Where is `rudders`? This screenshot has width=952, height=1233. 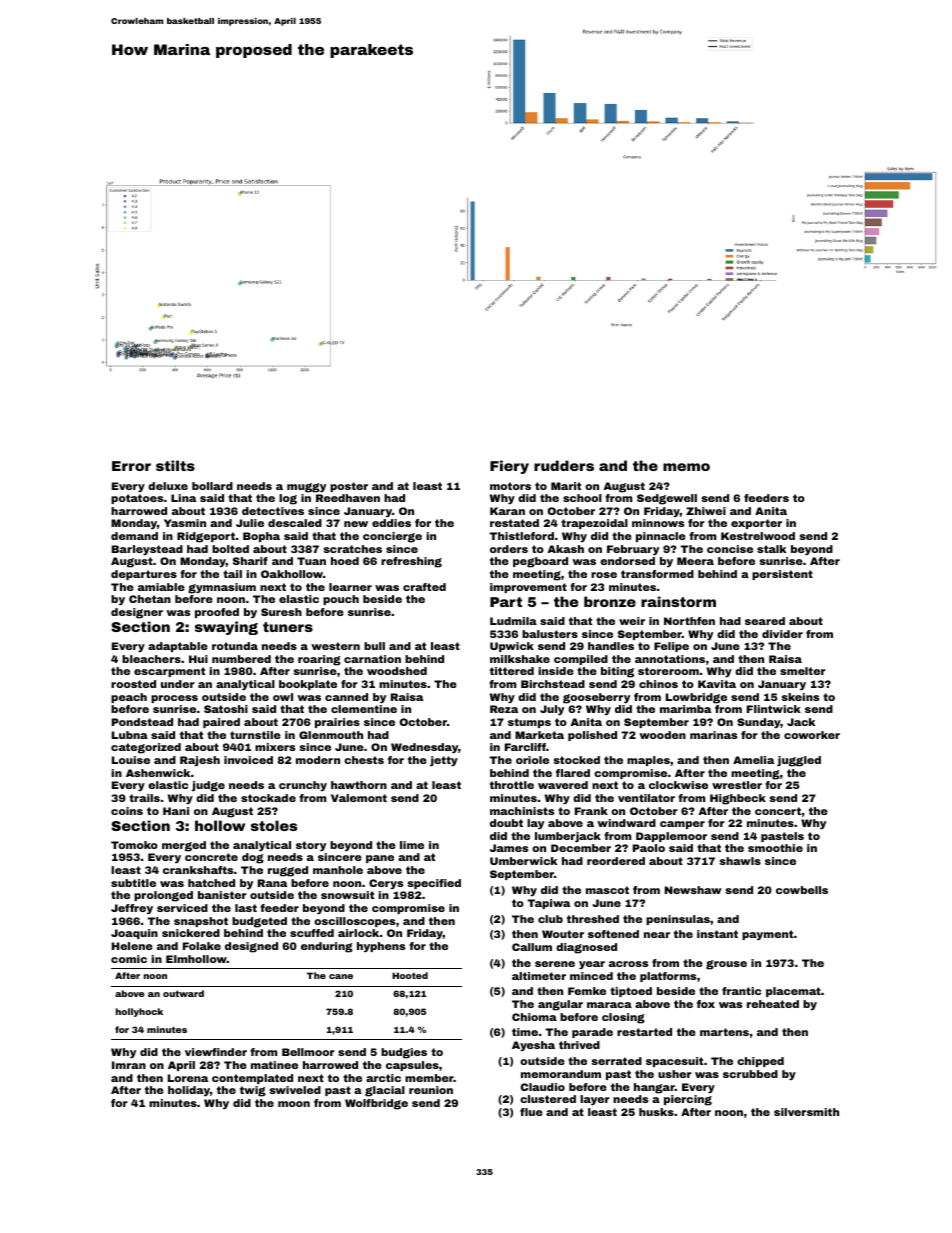
rudders is located at coordinates (564, 465).
